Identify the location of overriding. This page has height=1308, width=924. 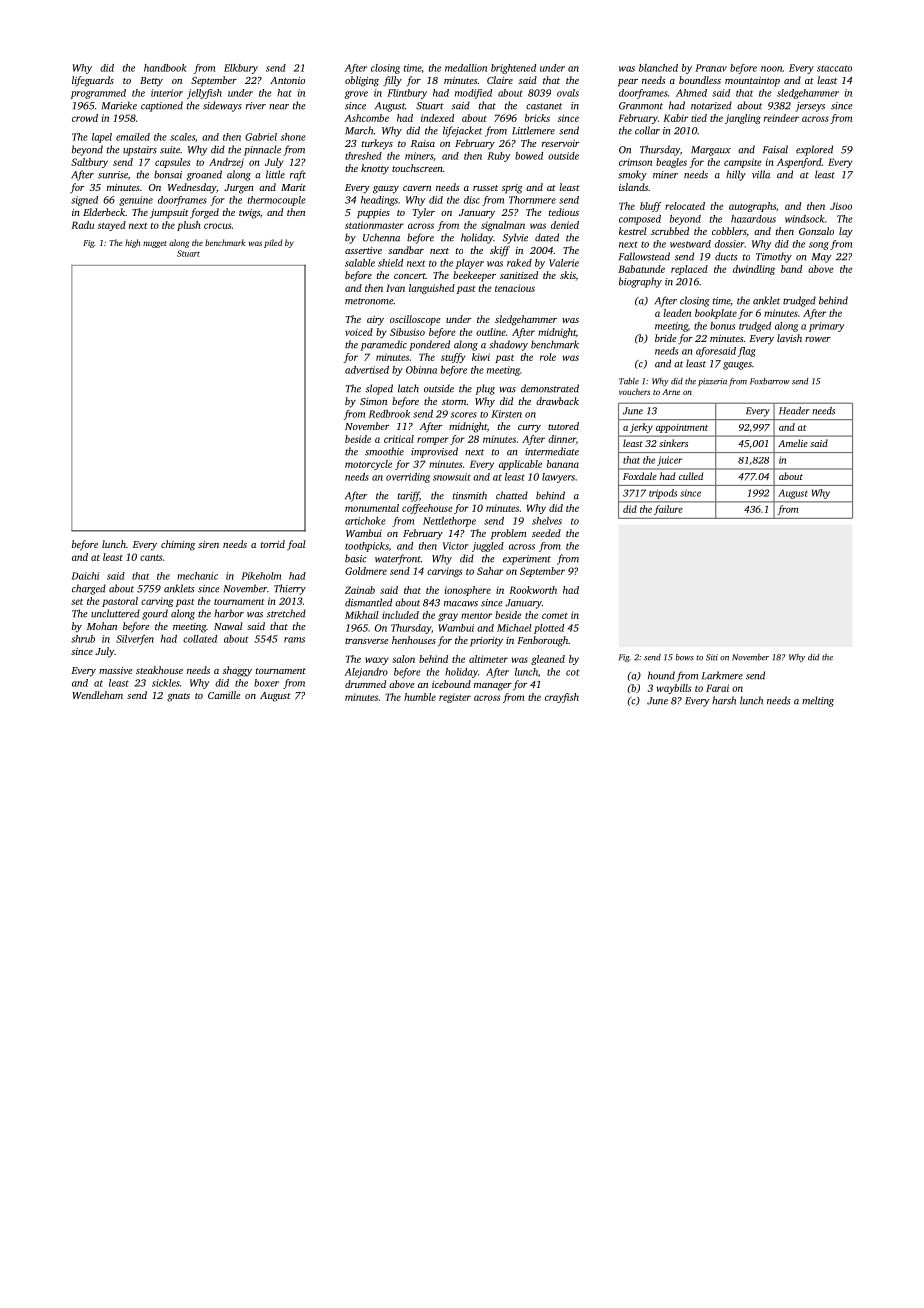
(408, 478).
